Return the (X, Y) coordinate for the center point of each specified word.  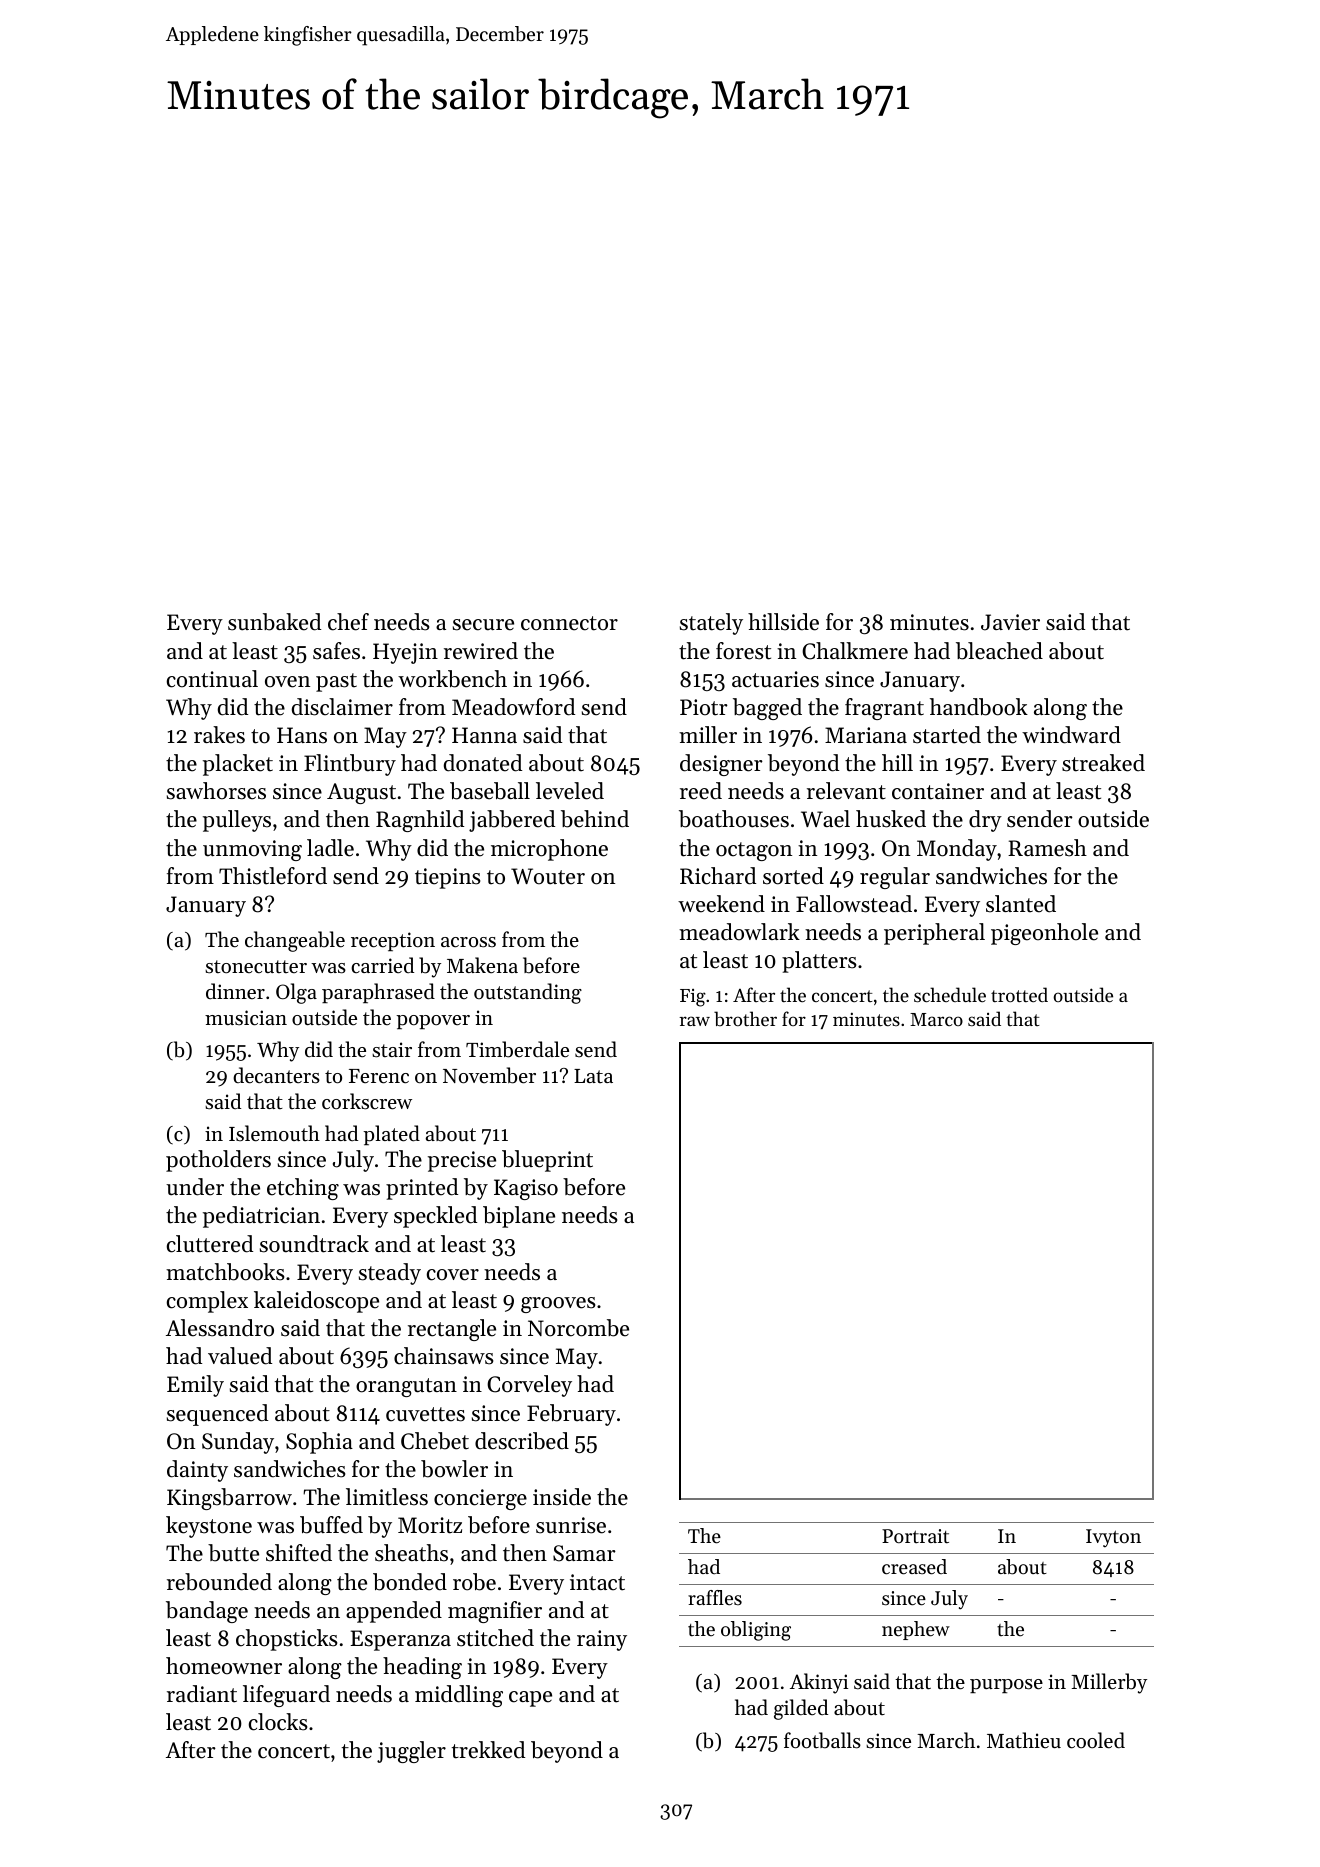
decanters (276, 1075)
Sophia (319, 1443)
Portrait (915, 1536)
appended (394, 1612)
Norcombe (578, 1328)
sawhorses (216, 791)
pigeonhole (1044, 934)
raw (694, 1021)
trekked (488, 1750)
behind (595, 819)
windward (1071, 735)
